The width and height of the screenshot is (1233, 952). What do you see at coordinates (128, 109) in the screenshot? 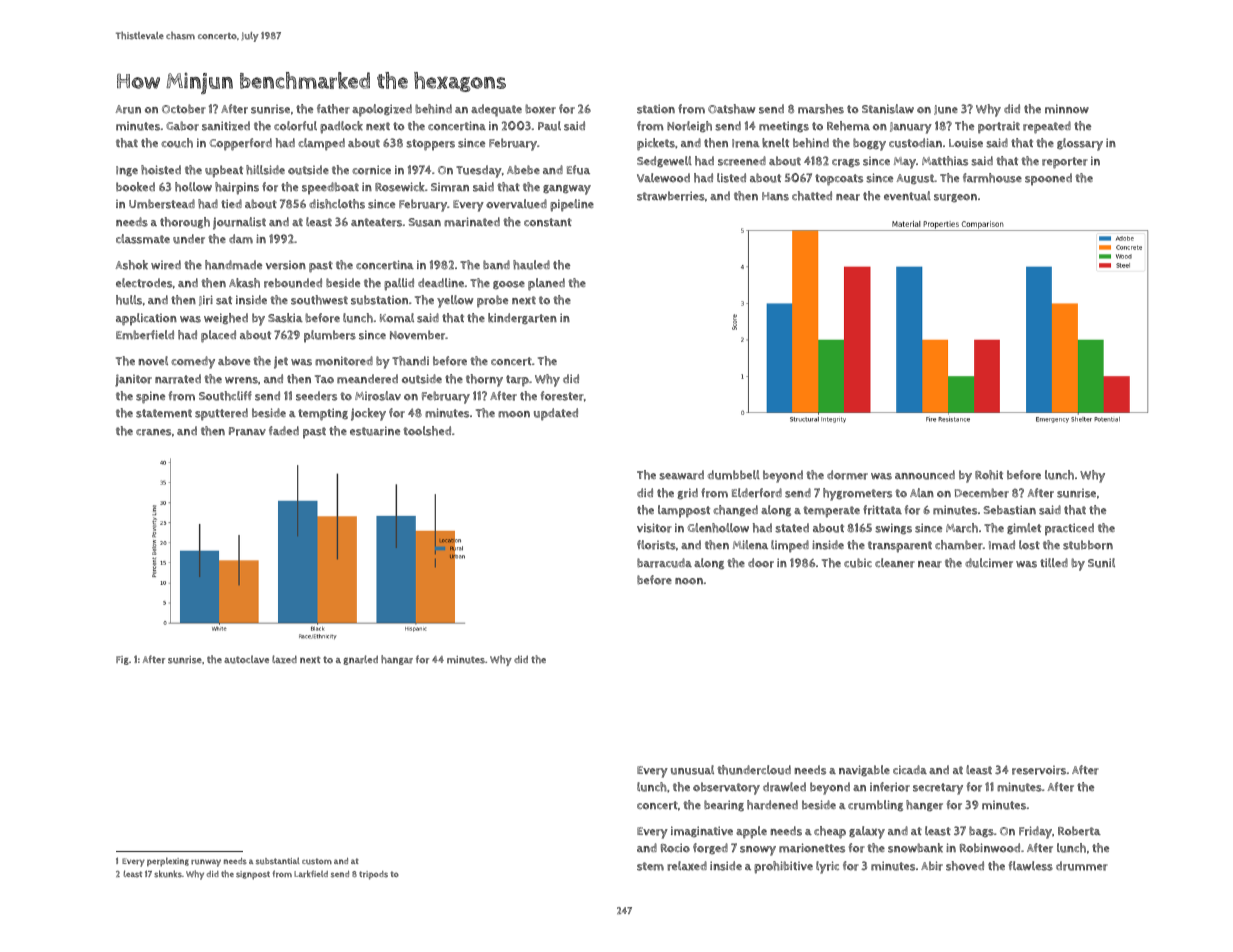
I see `Arun` at bounding box center [128, 109].
